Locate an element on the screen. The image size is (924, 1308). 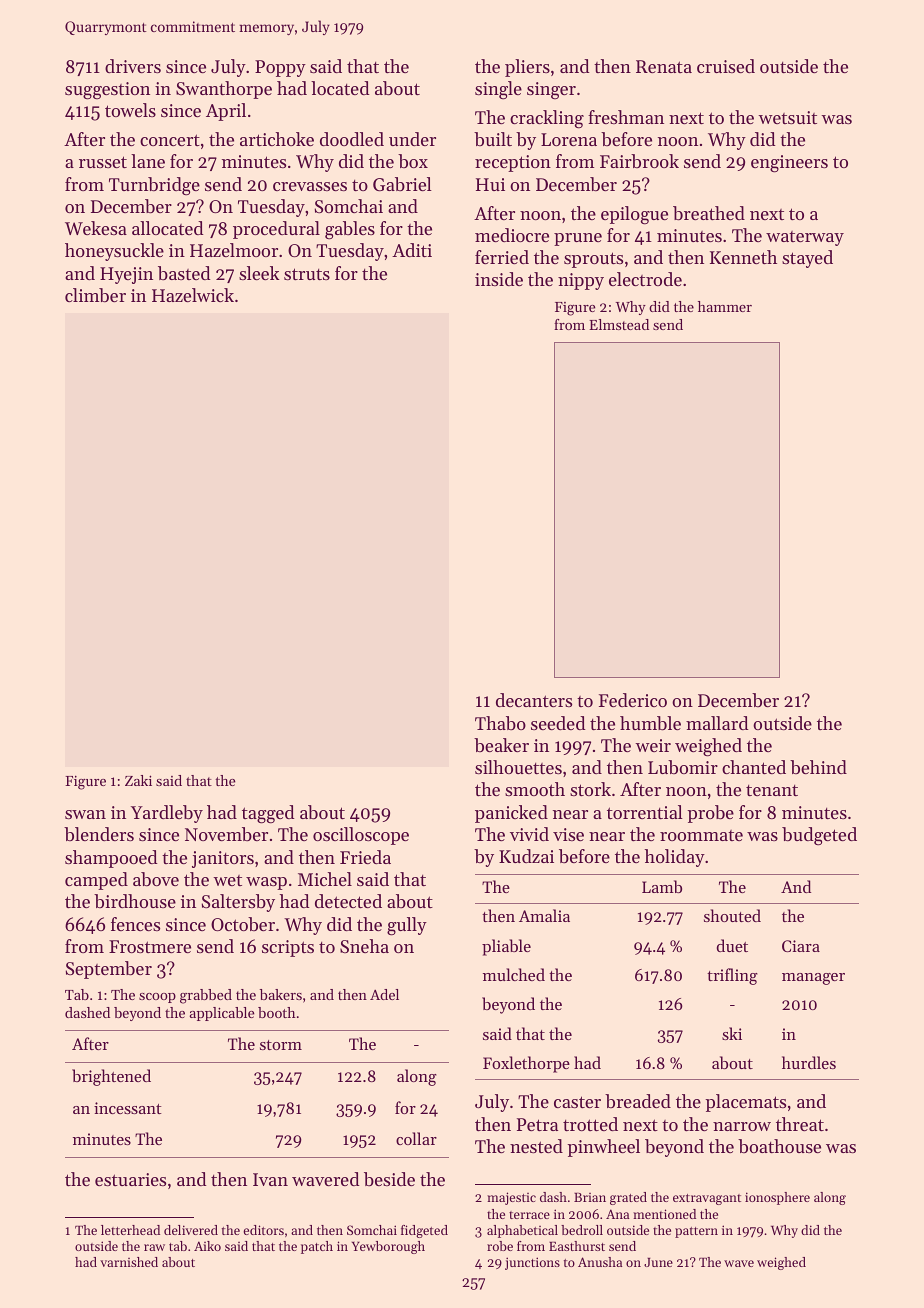
Thabo is located at coordinates (500, 723).
